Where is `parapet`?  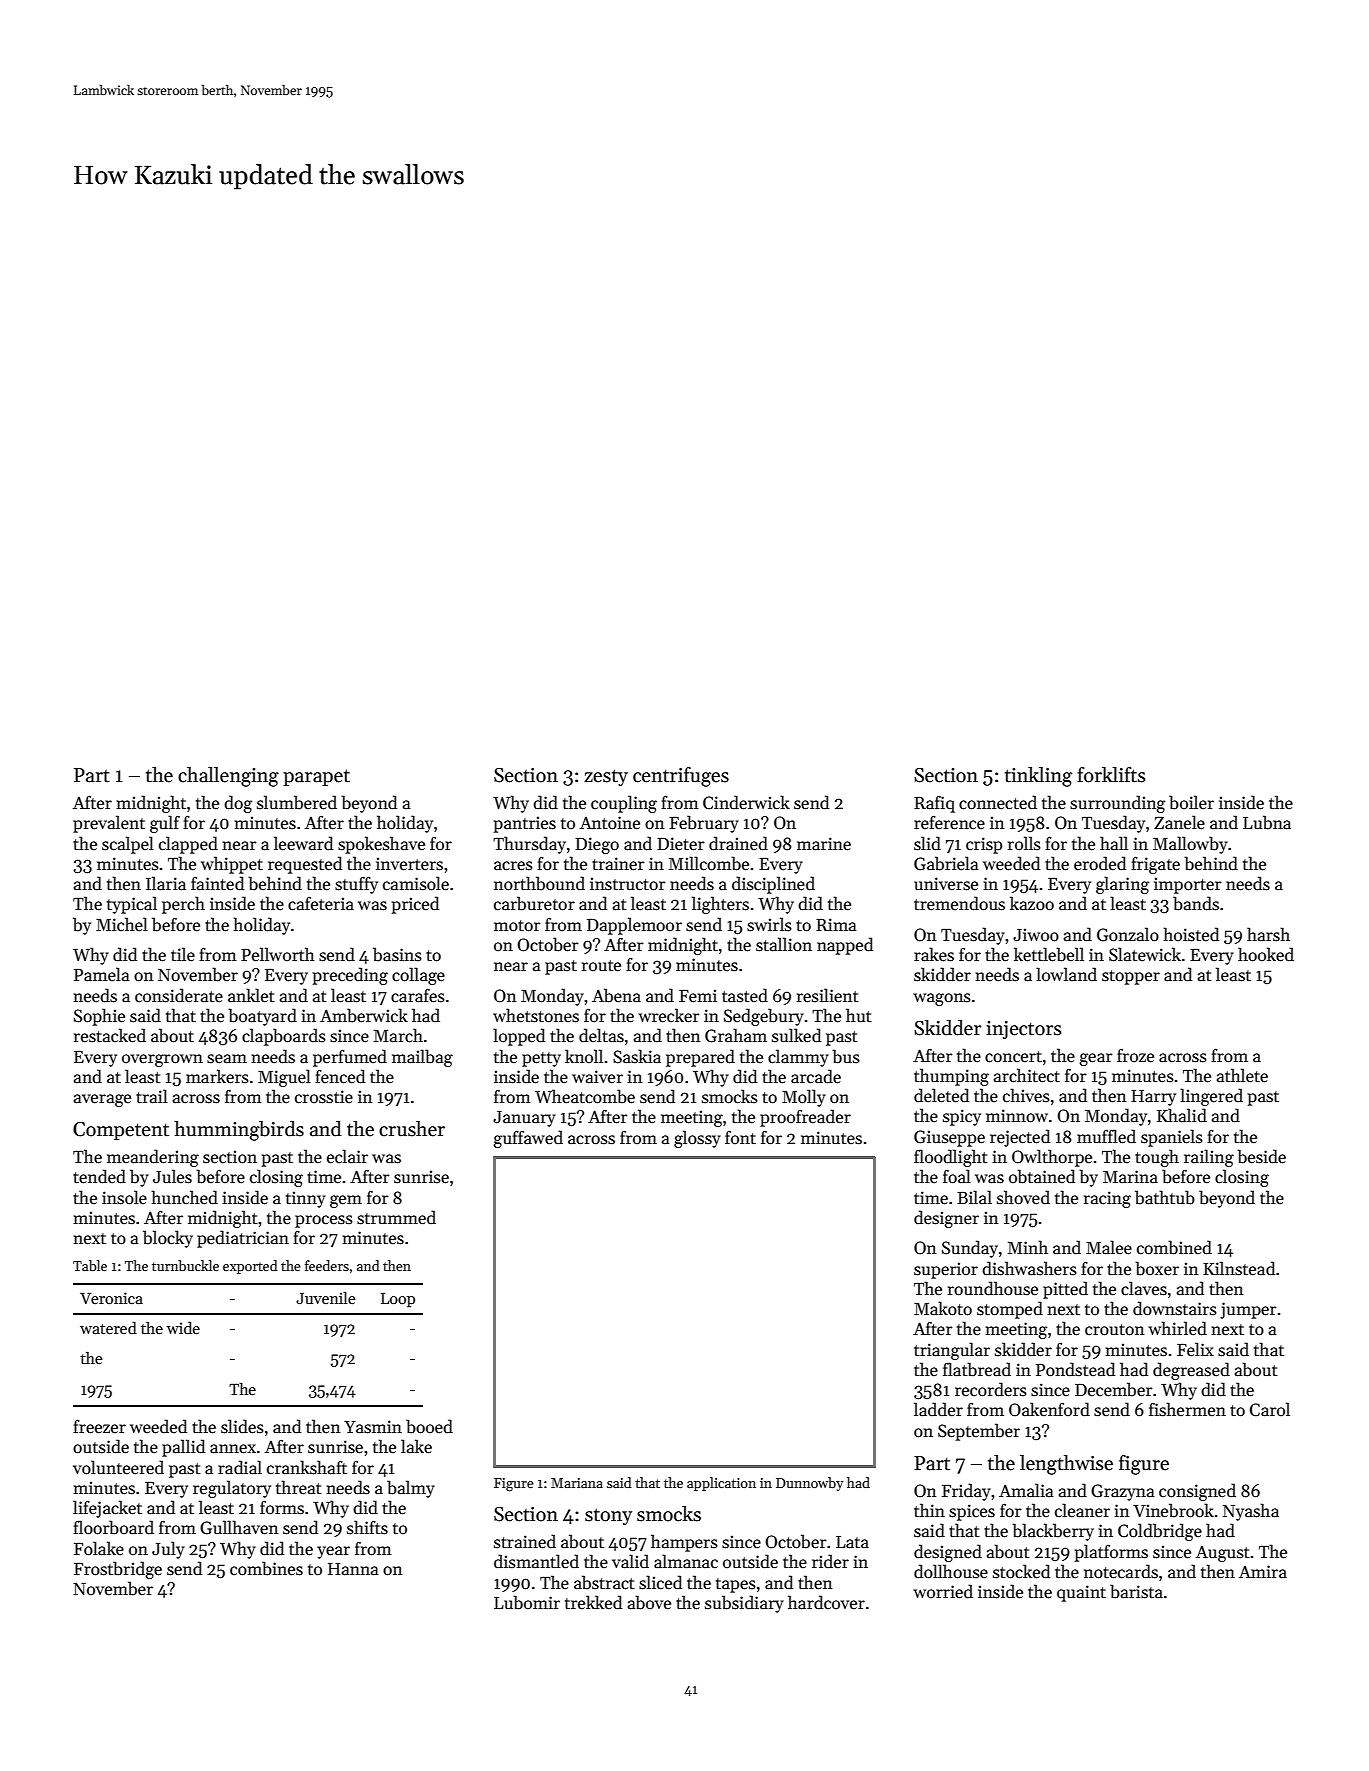
parapet is located at coordinates (316, 777).
